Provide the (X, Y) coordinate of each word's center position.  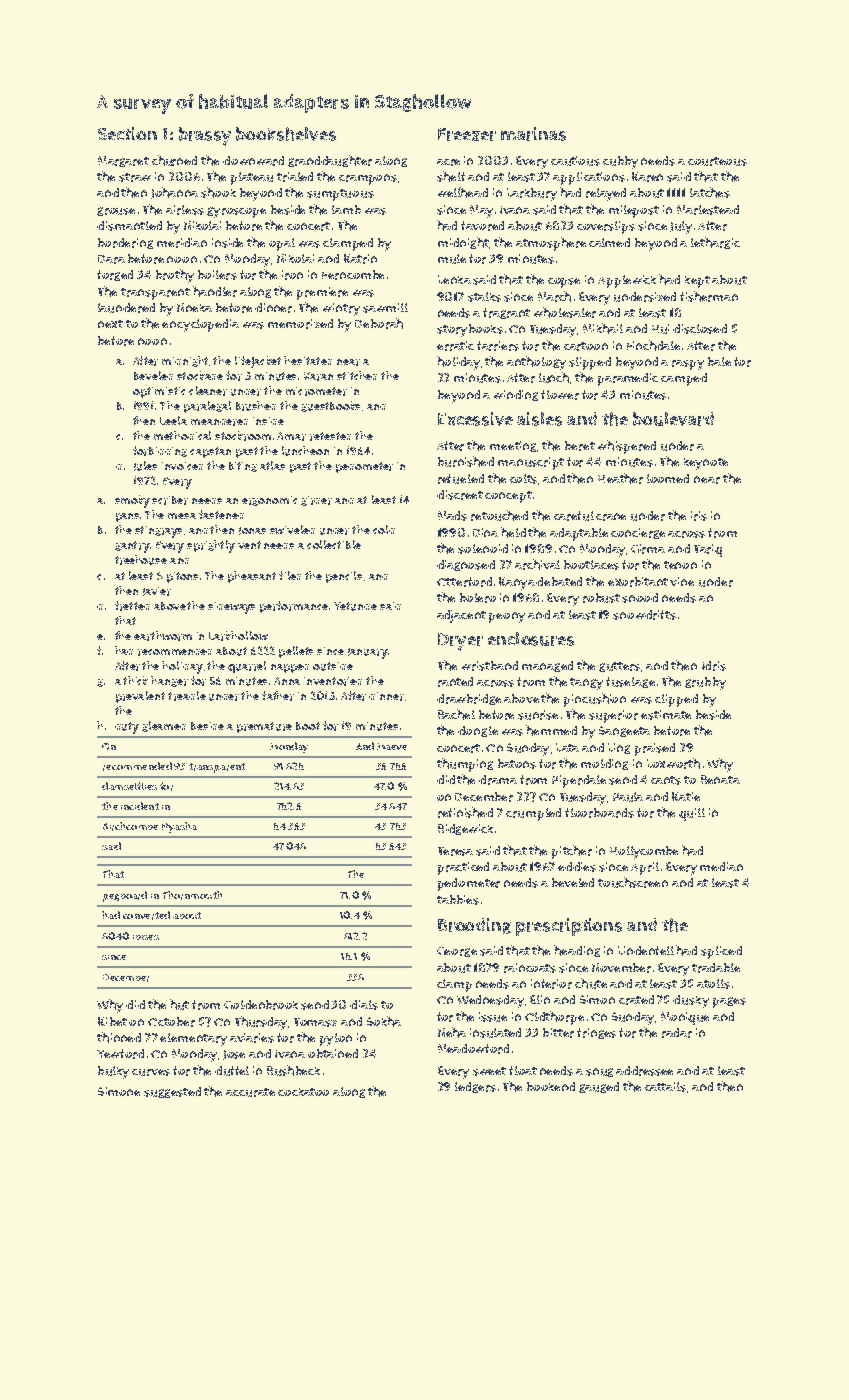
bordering (125, 243)
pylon (336, 1039)
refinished (465, 812)
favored (482, 226)
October (171, 1022)
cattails (665, 1087)
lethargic (715, 243)
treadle (187, 696)
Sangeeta (624, 731)
